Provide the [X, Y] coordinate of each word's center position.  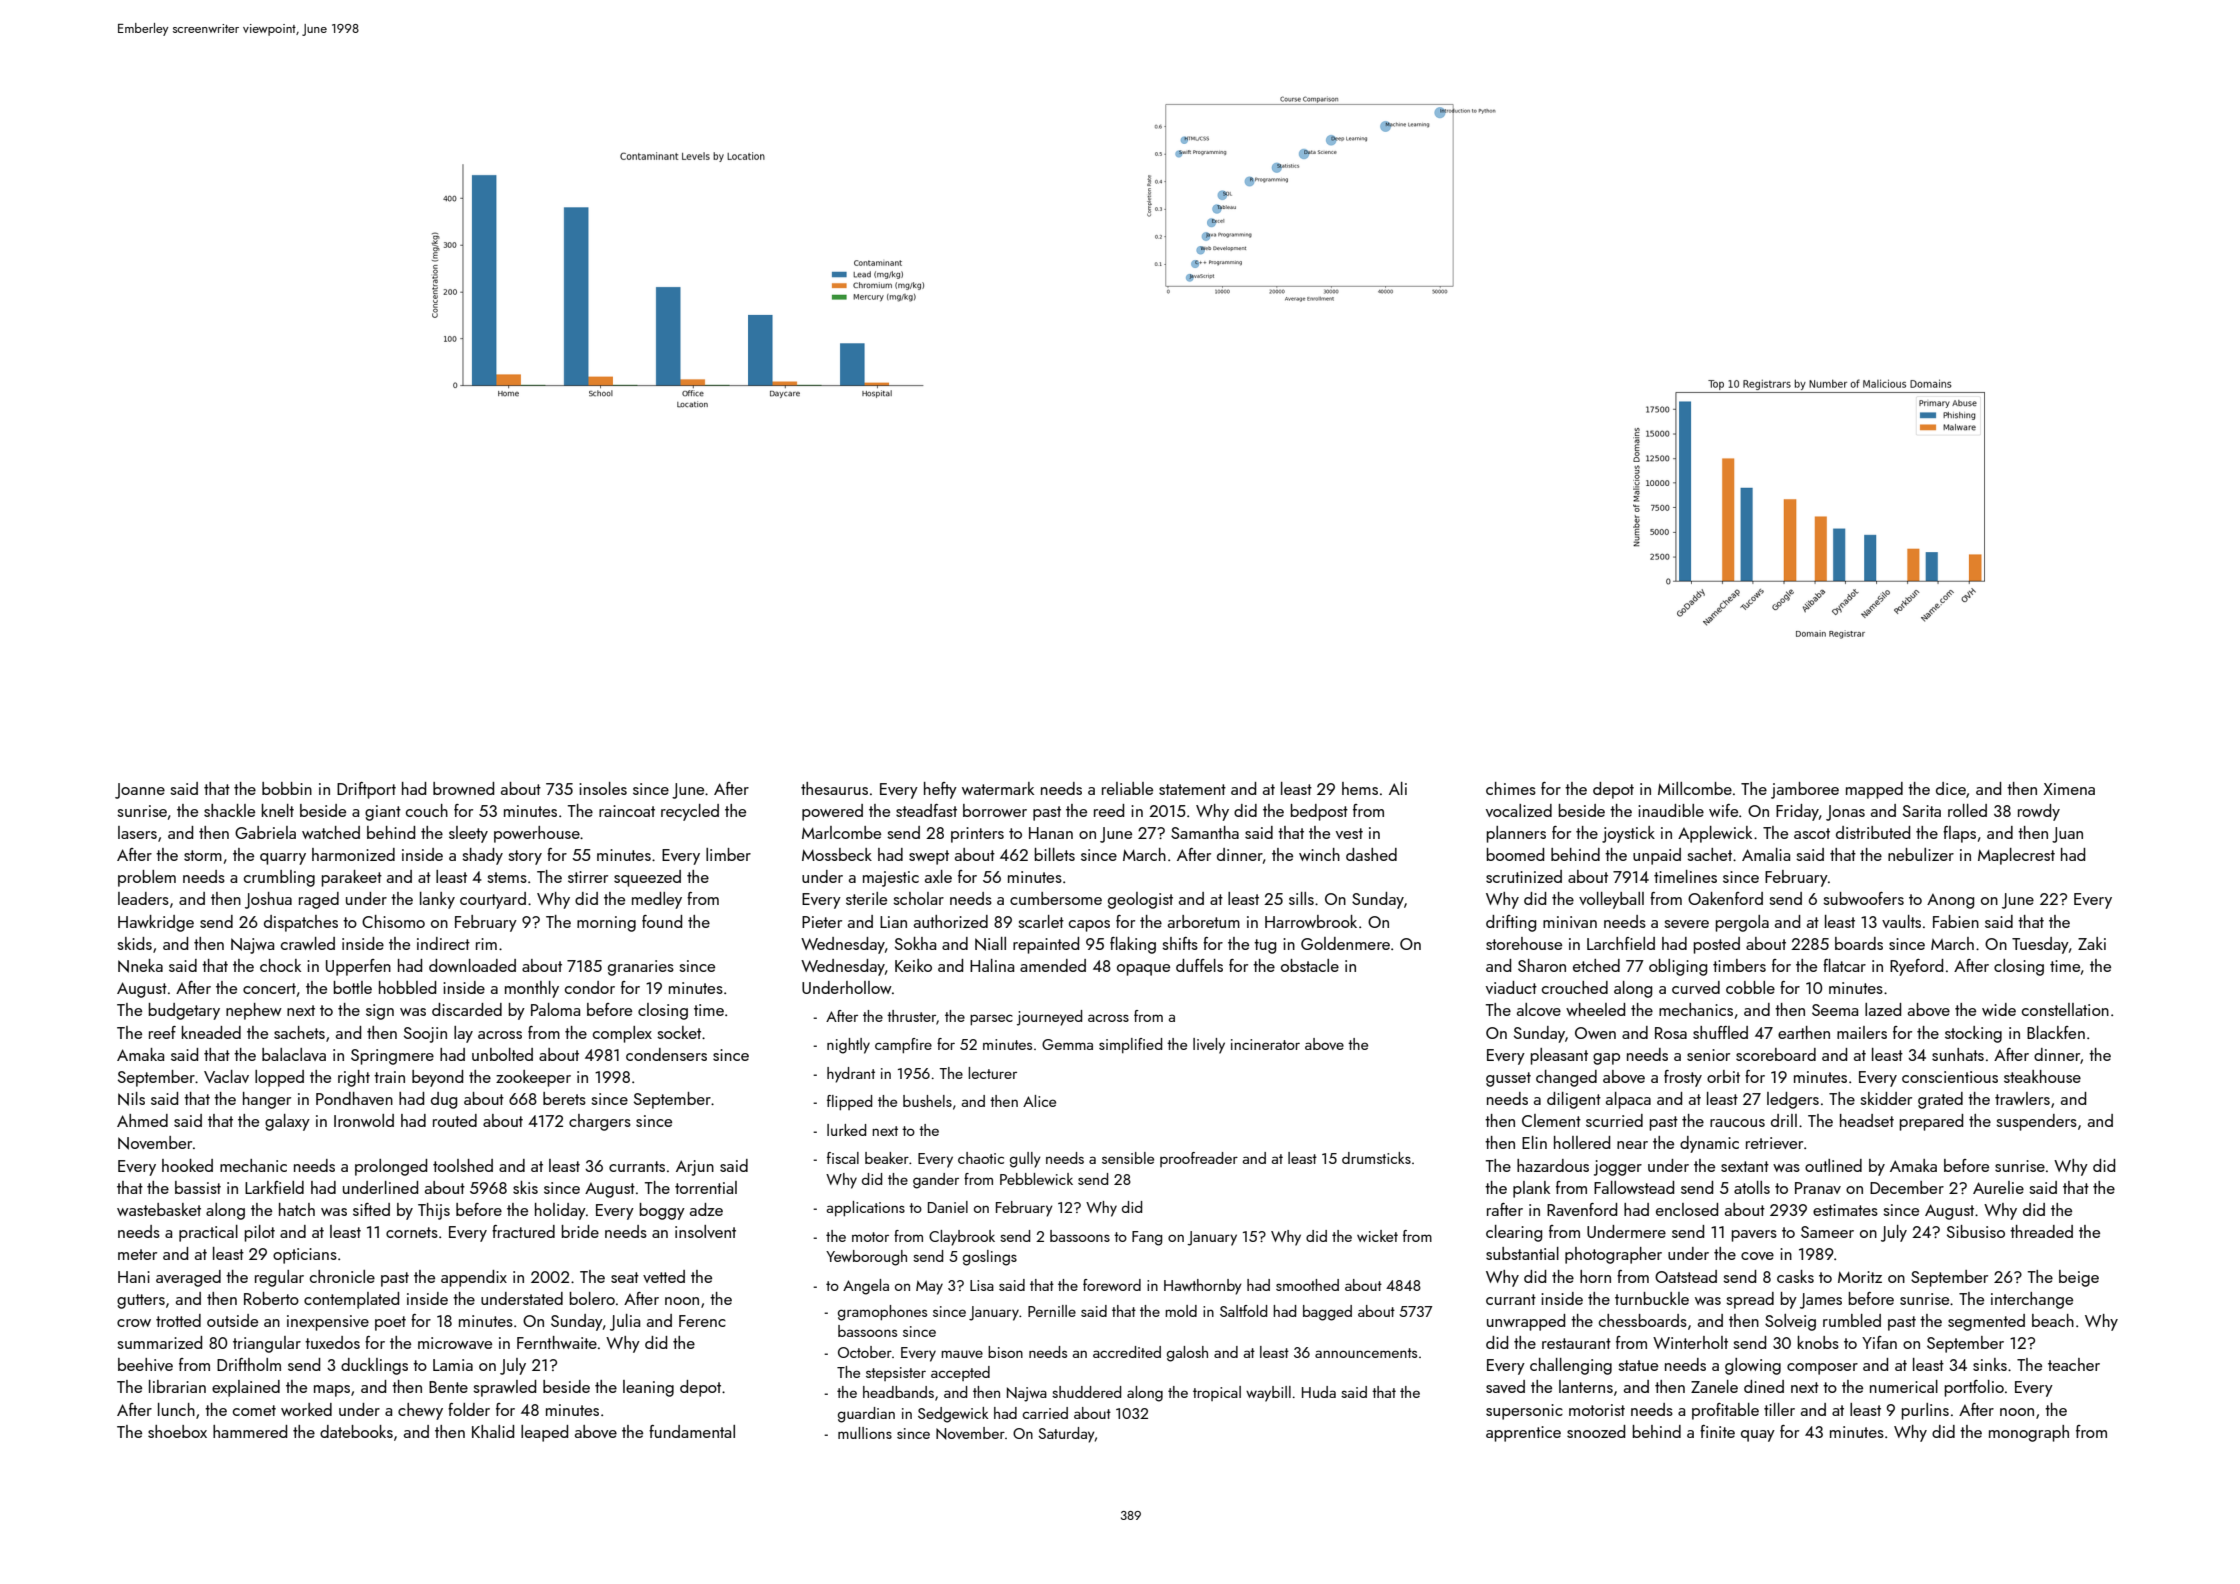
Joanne [140, 791]
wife [1723, 810]
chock [280, 965]
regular [279, 1278]
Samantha [1205, 832]
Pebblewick [1036, 1179]
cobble [1750, 987]
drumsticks [1376, 1158]
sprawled [504, 1388]
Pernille [1052, 1311]
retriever [1774, 1143]
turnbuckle [1652, 1298]
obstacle [1310, 965]
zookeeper [533, 1078]
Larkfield [274, 1187]
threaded [2041, 1231]
